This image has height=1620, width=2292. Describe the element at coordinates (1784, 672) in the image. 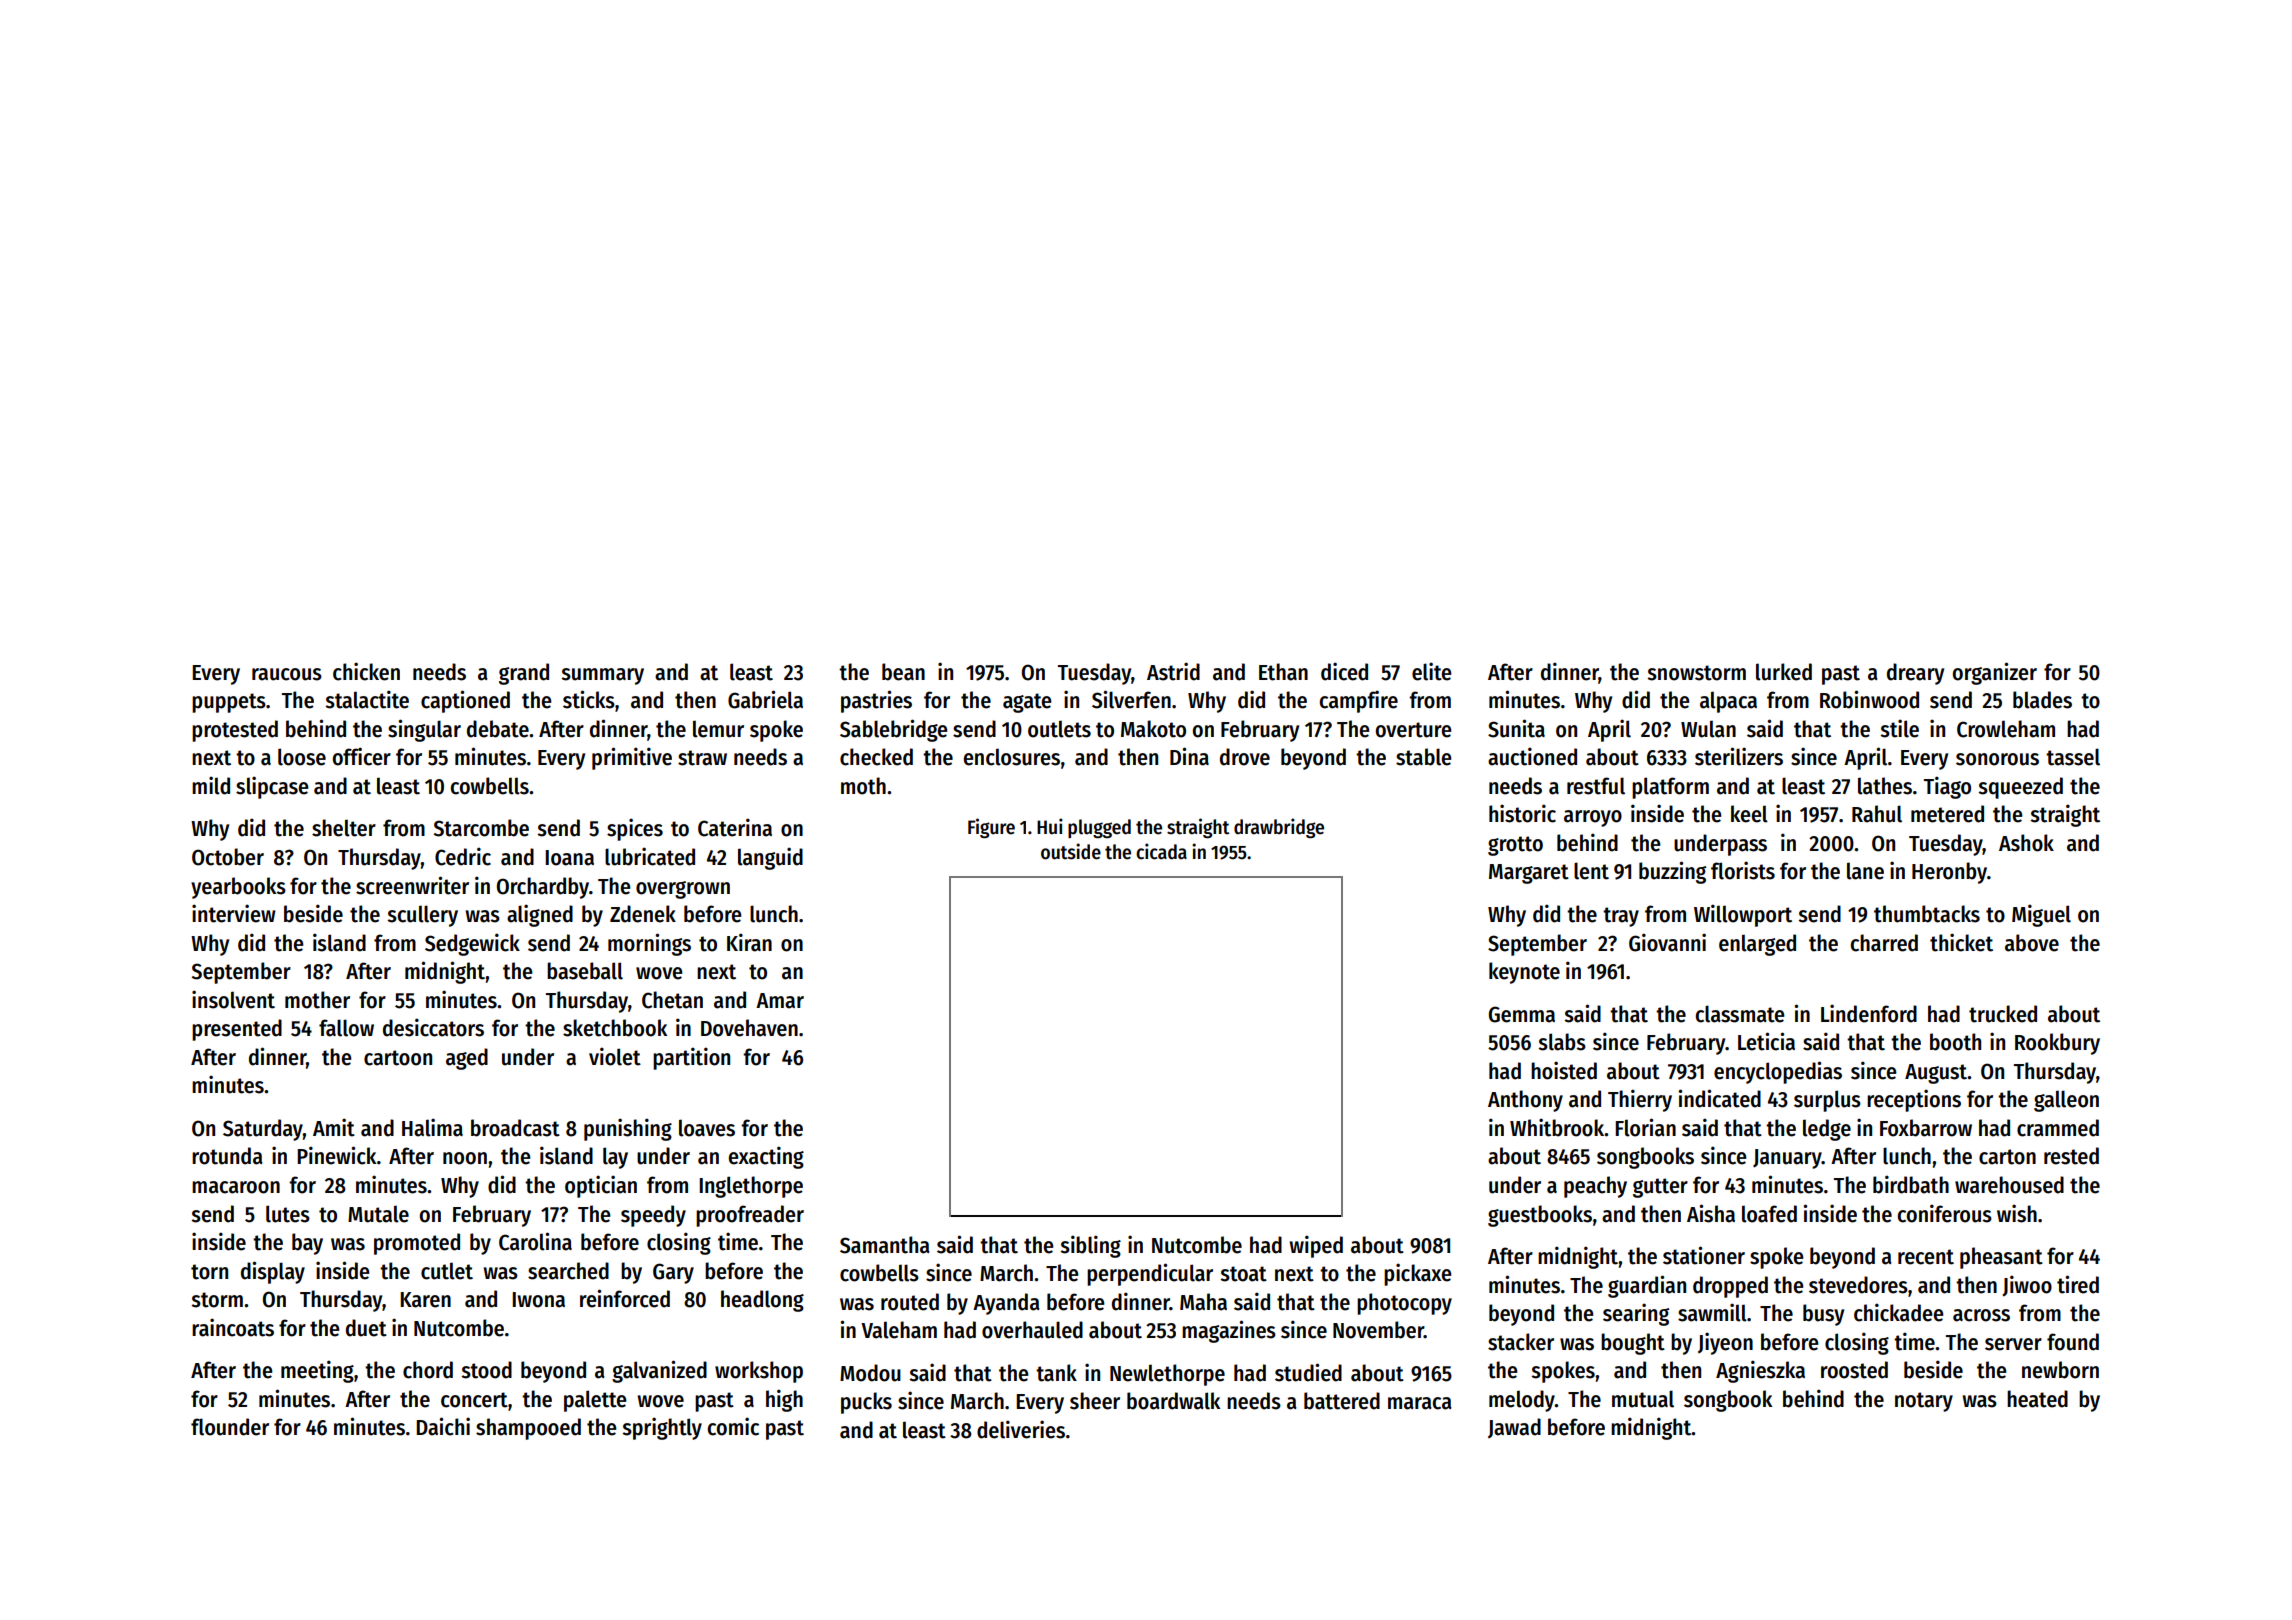

I see `lurked` at that location.
